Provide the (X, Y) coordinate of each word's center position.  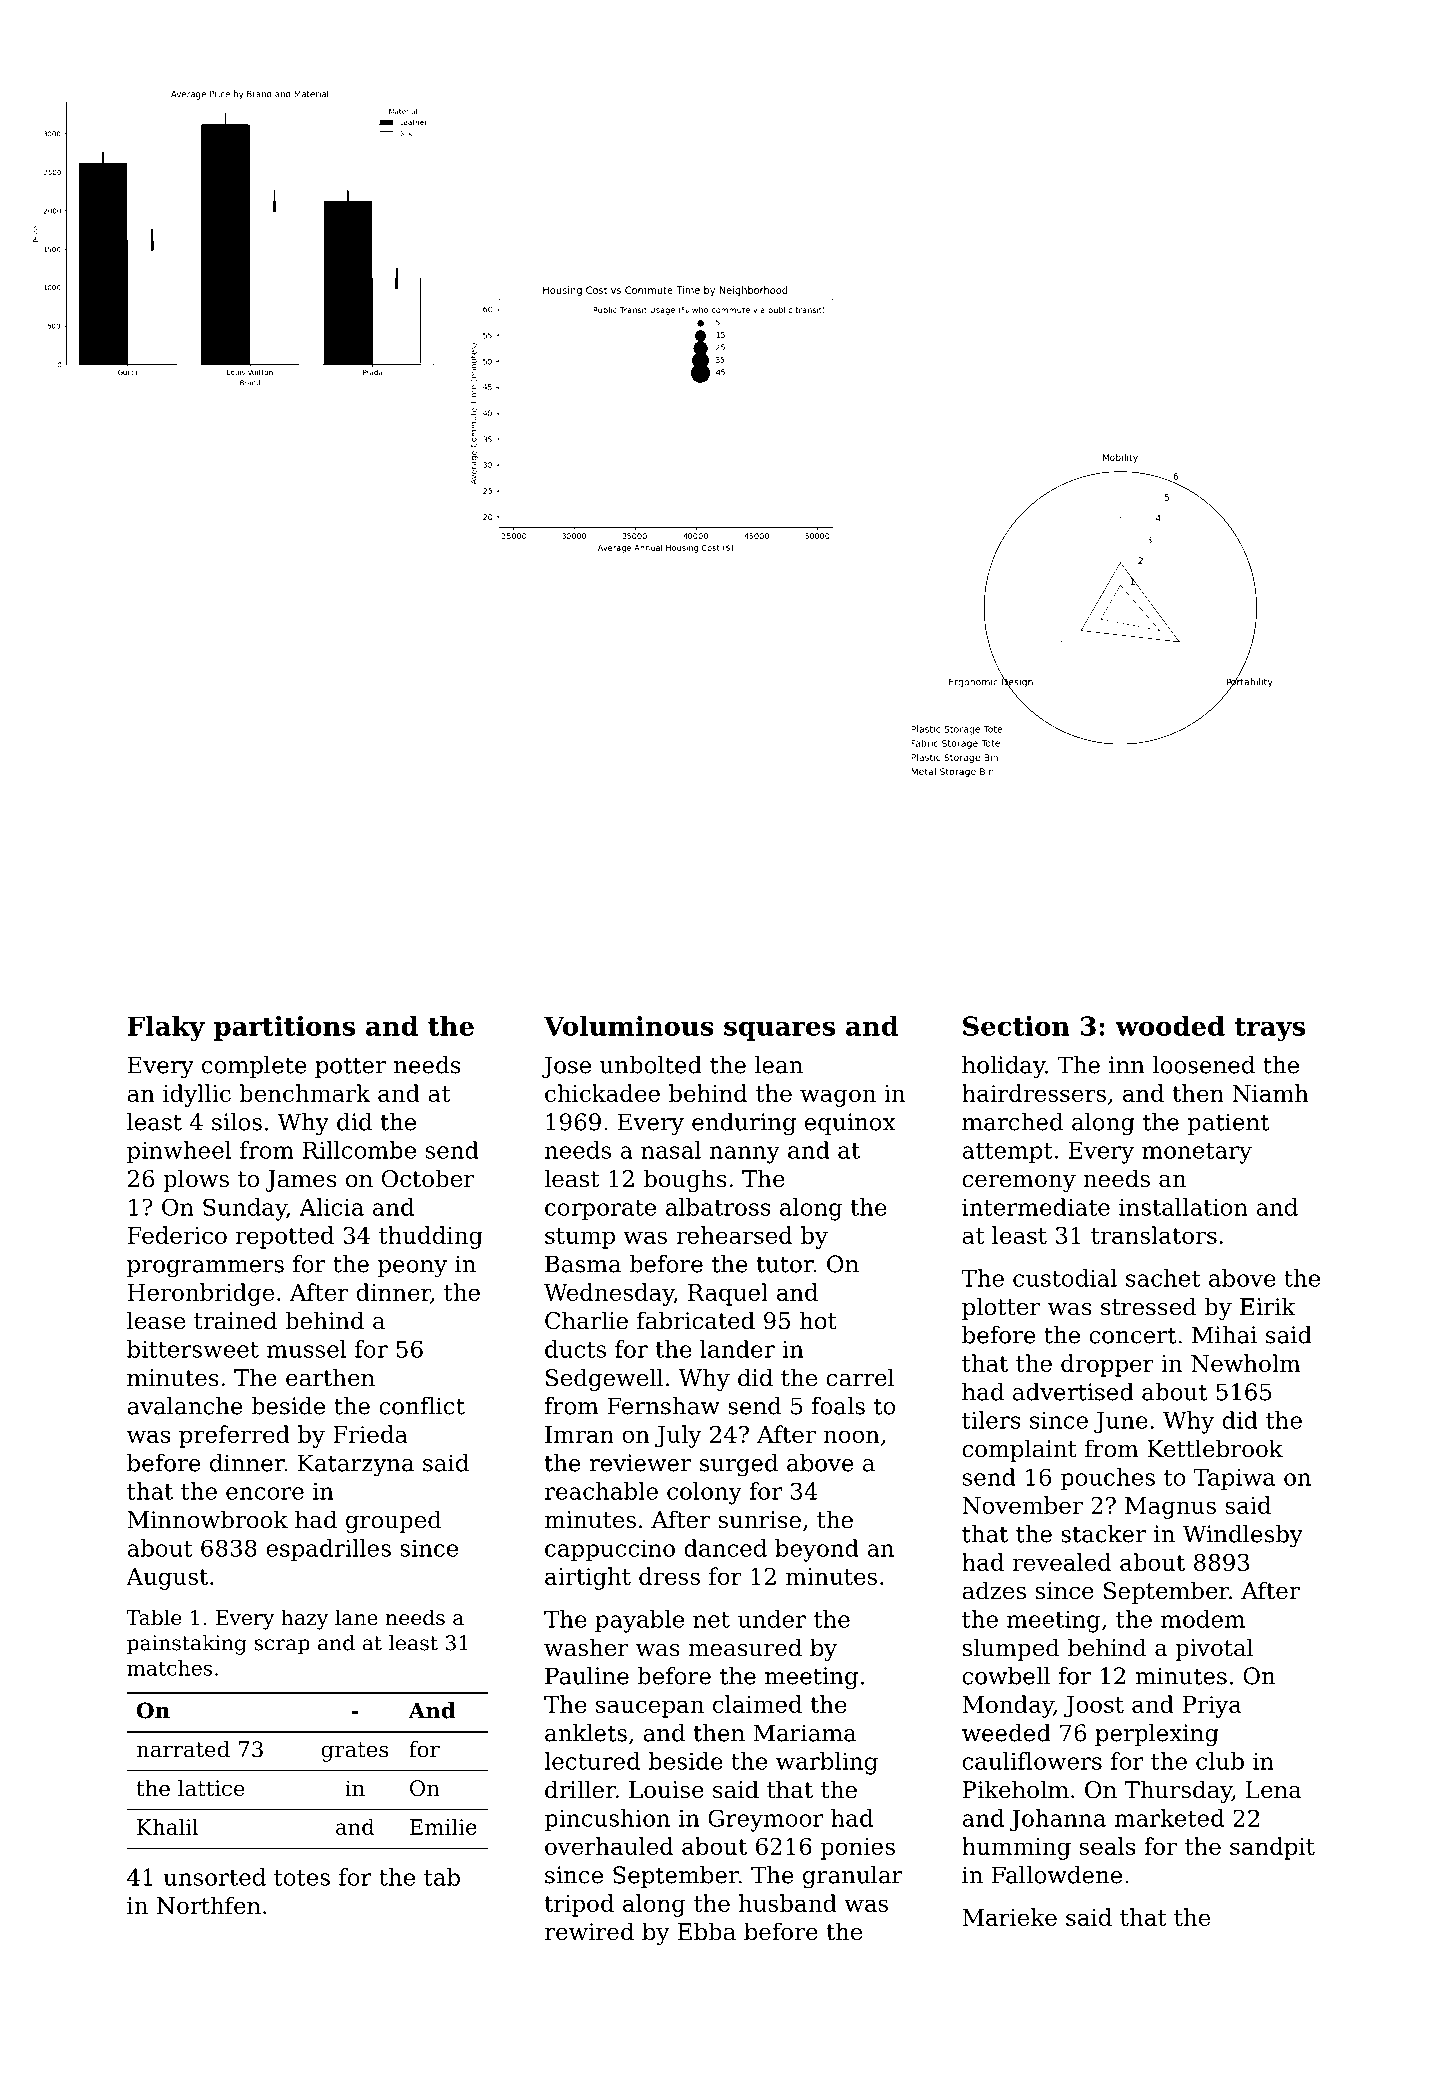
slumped (1011, 1649)
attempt (1007, 1153)
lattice (211, 1788)
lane (356, 1617)
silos (237, 1122)
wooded (1170, 1026)
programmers (205, 1269)
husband (788, 1903)
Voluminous (628, 1026)
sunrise (759, 1520)
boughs (685, 1180)
